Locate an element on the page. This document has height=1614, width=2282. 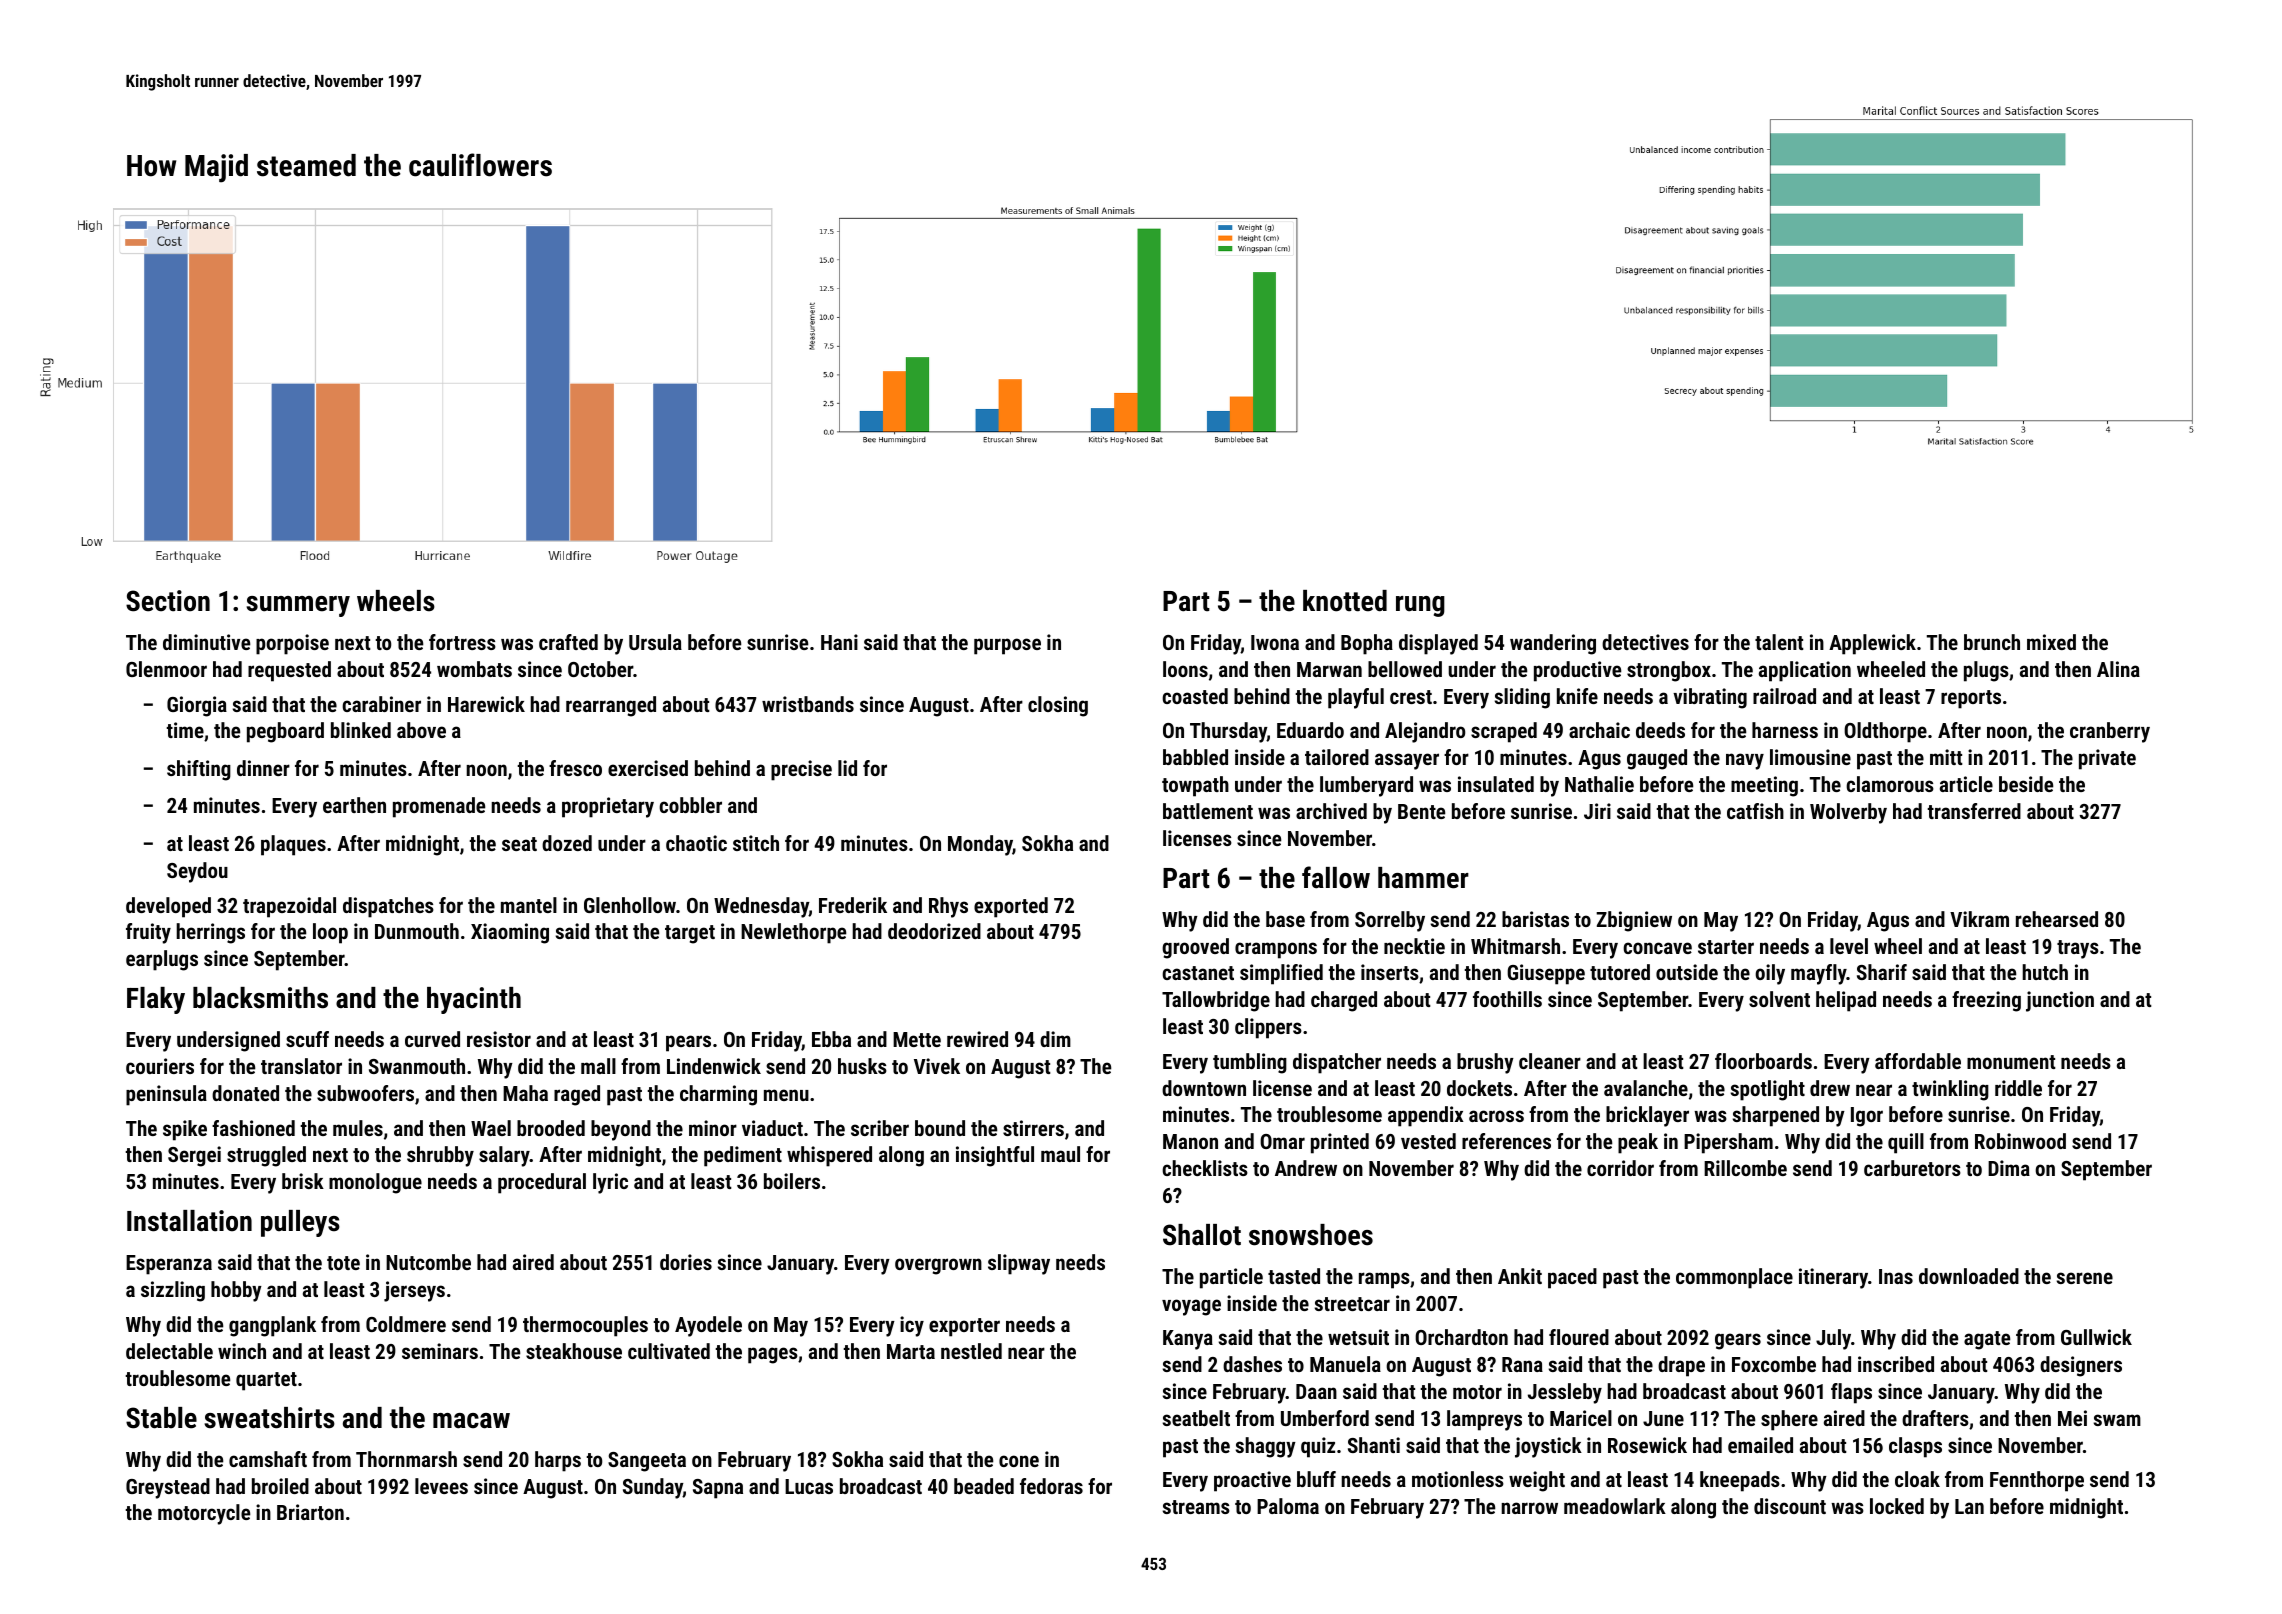
Installation is located at coordinates (189, 1221).
